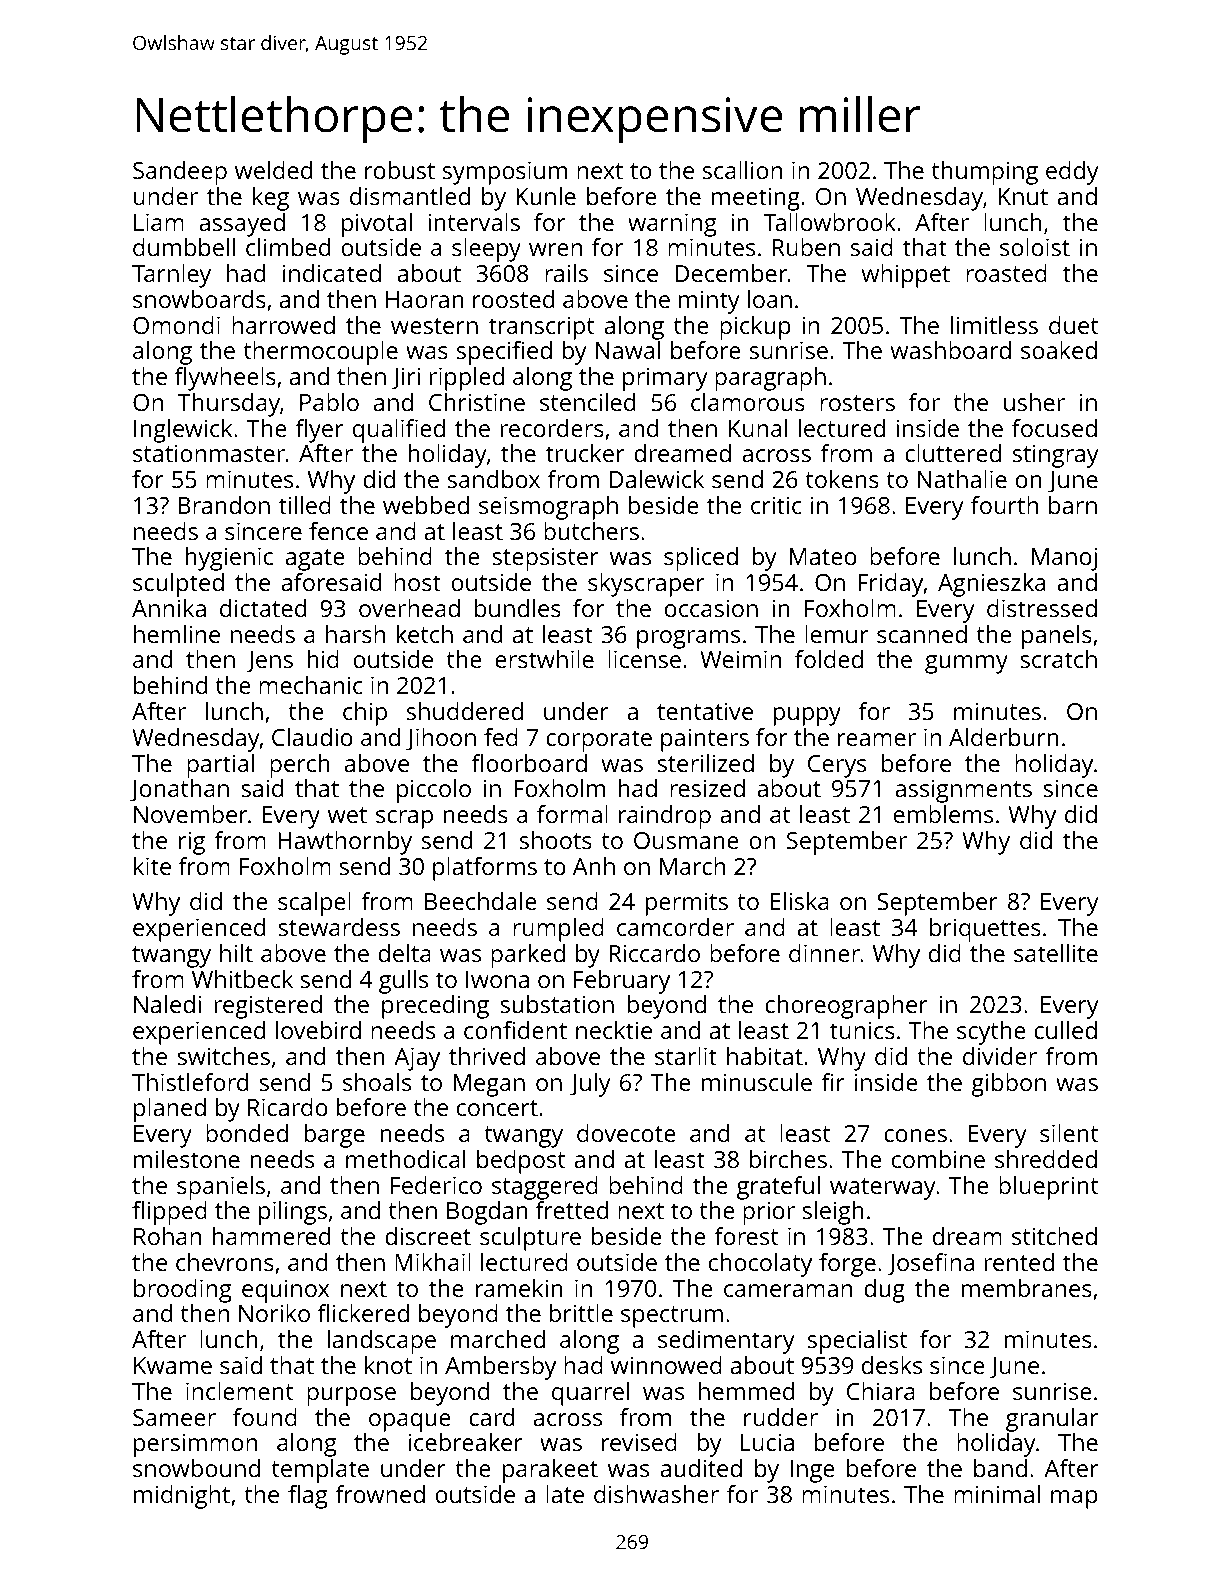  What do you see at coordinates (179, 790) in the document?
I see `Jonathan` at bounding box center [179, 790].
